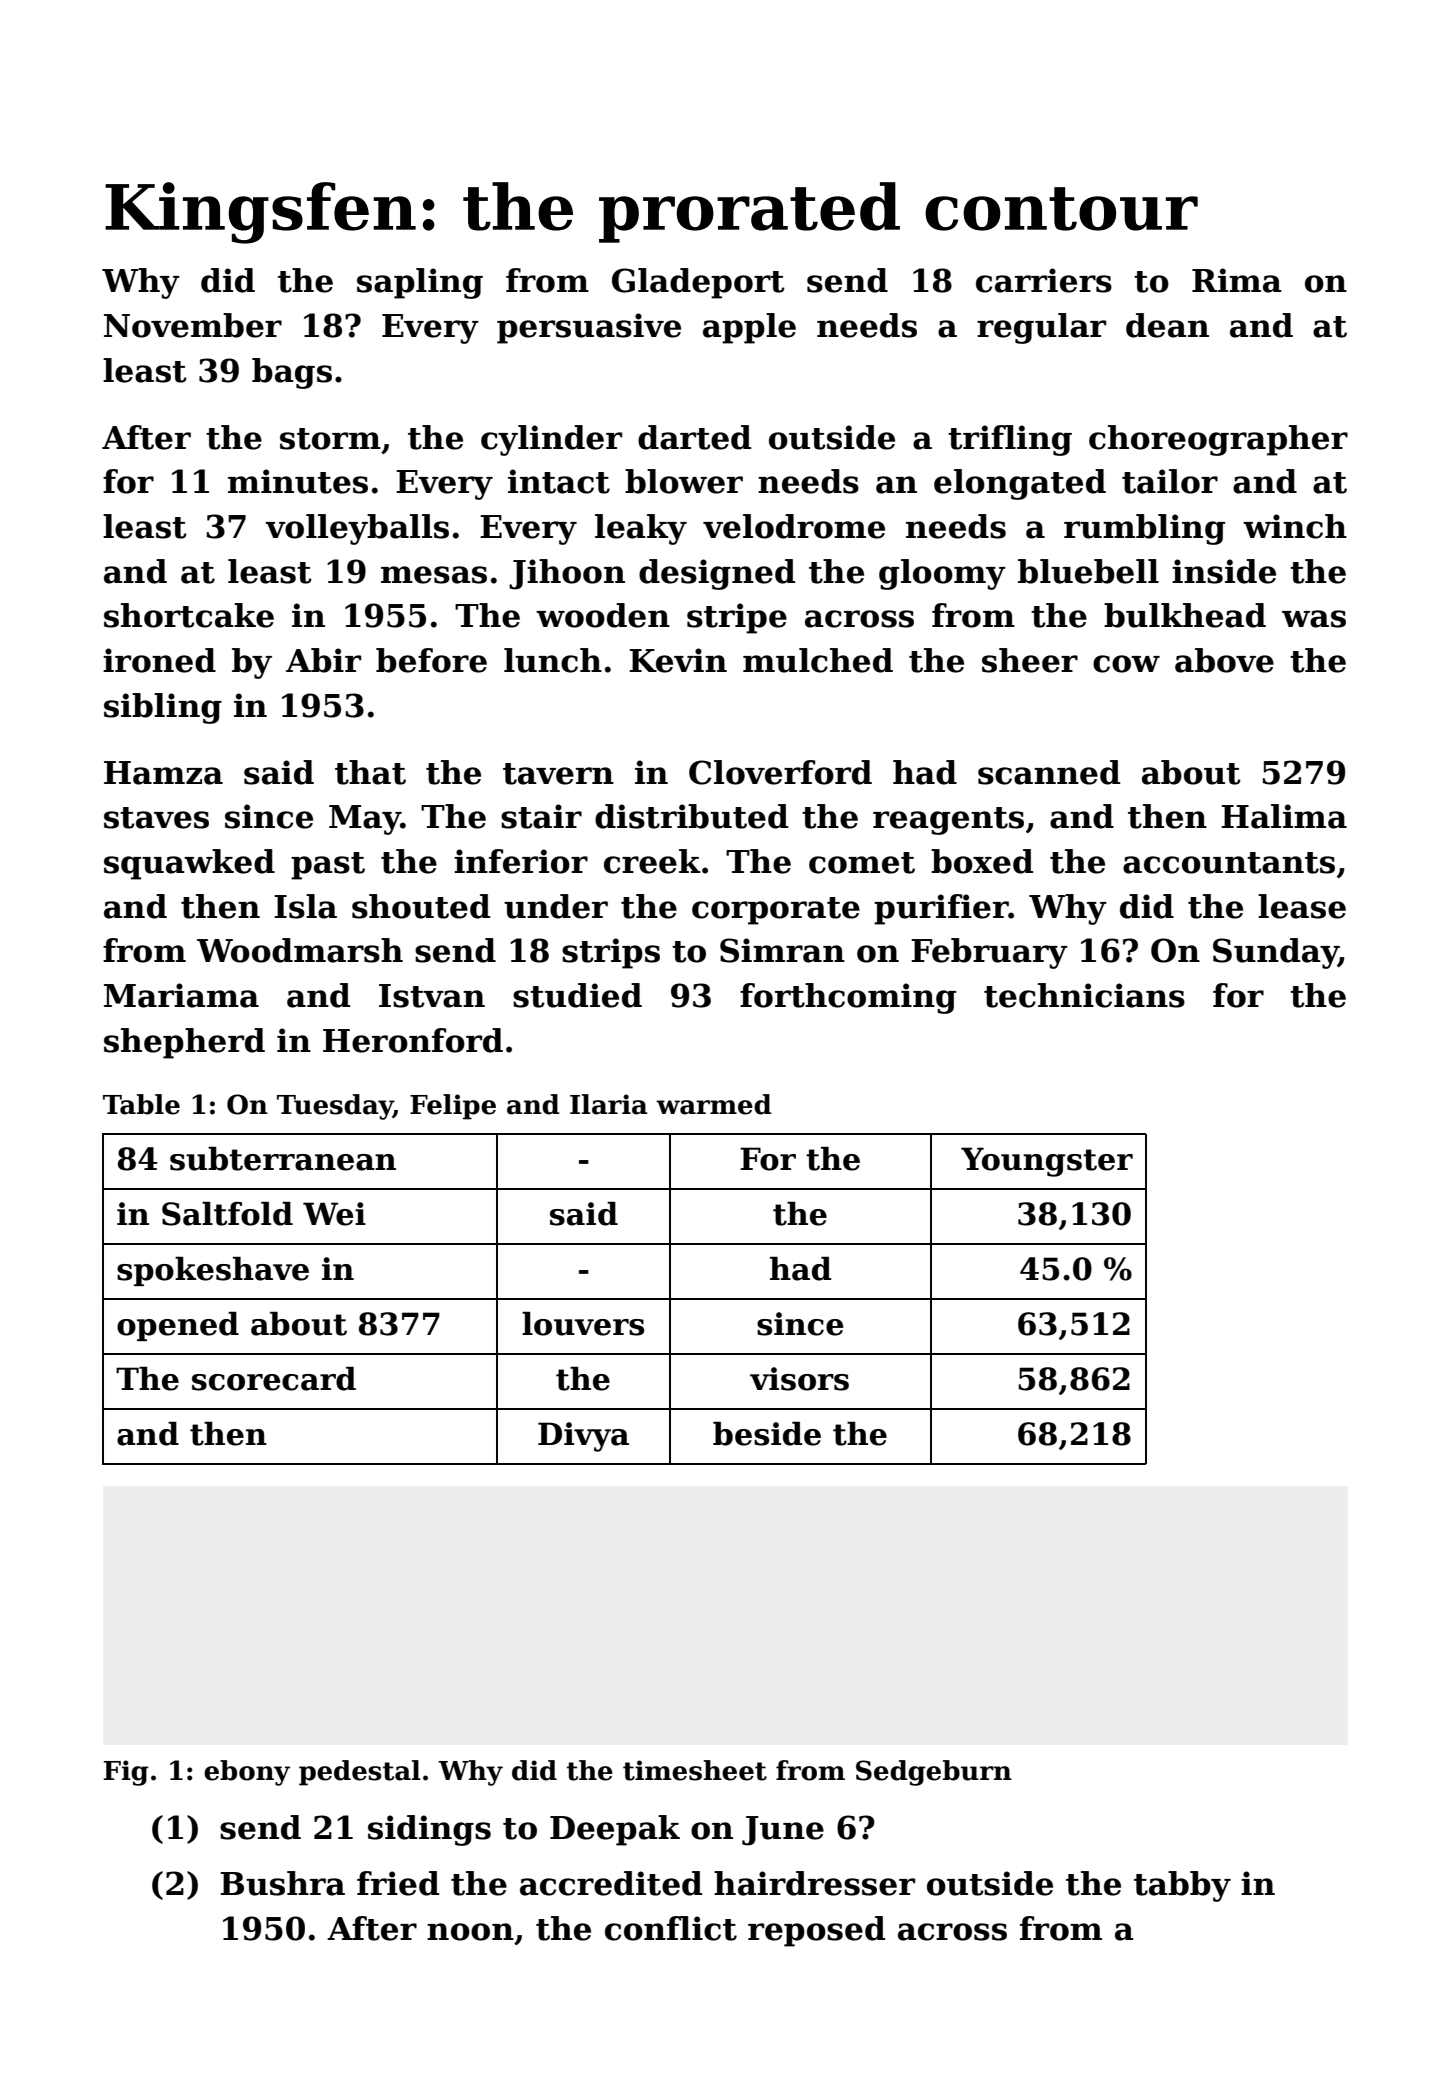 The height and width of the page is (2100, 1450). I want to click on conflict, so click(671, 1928).
